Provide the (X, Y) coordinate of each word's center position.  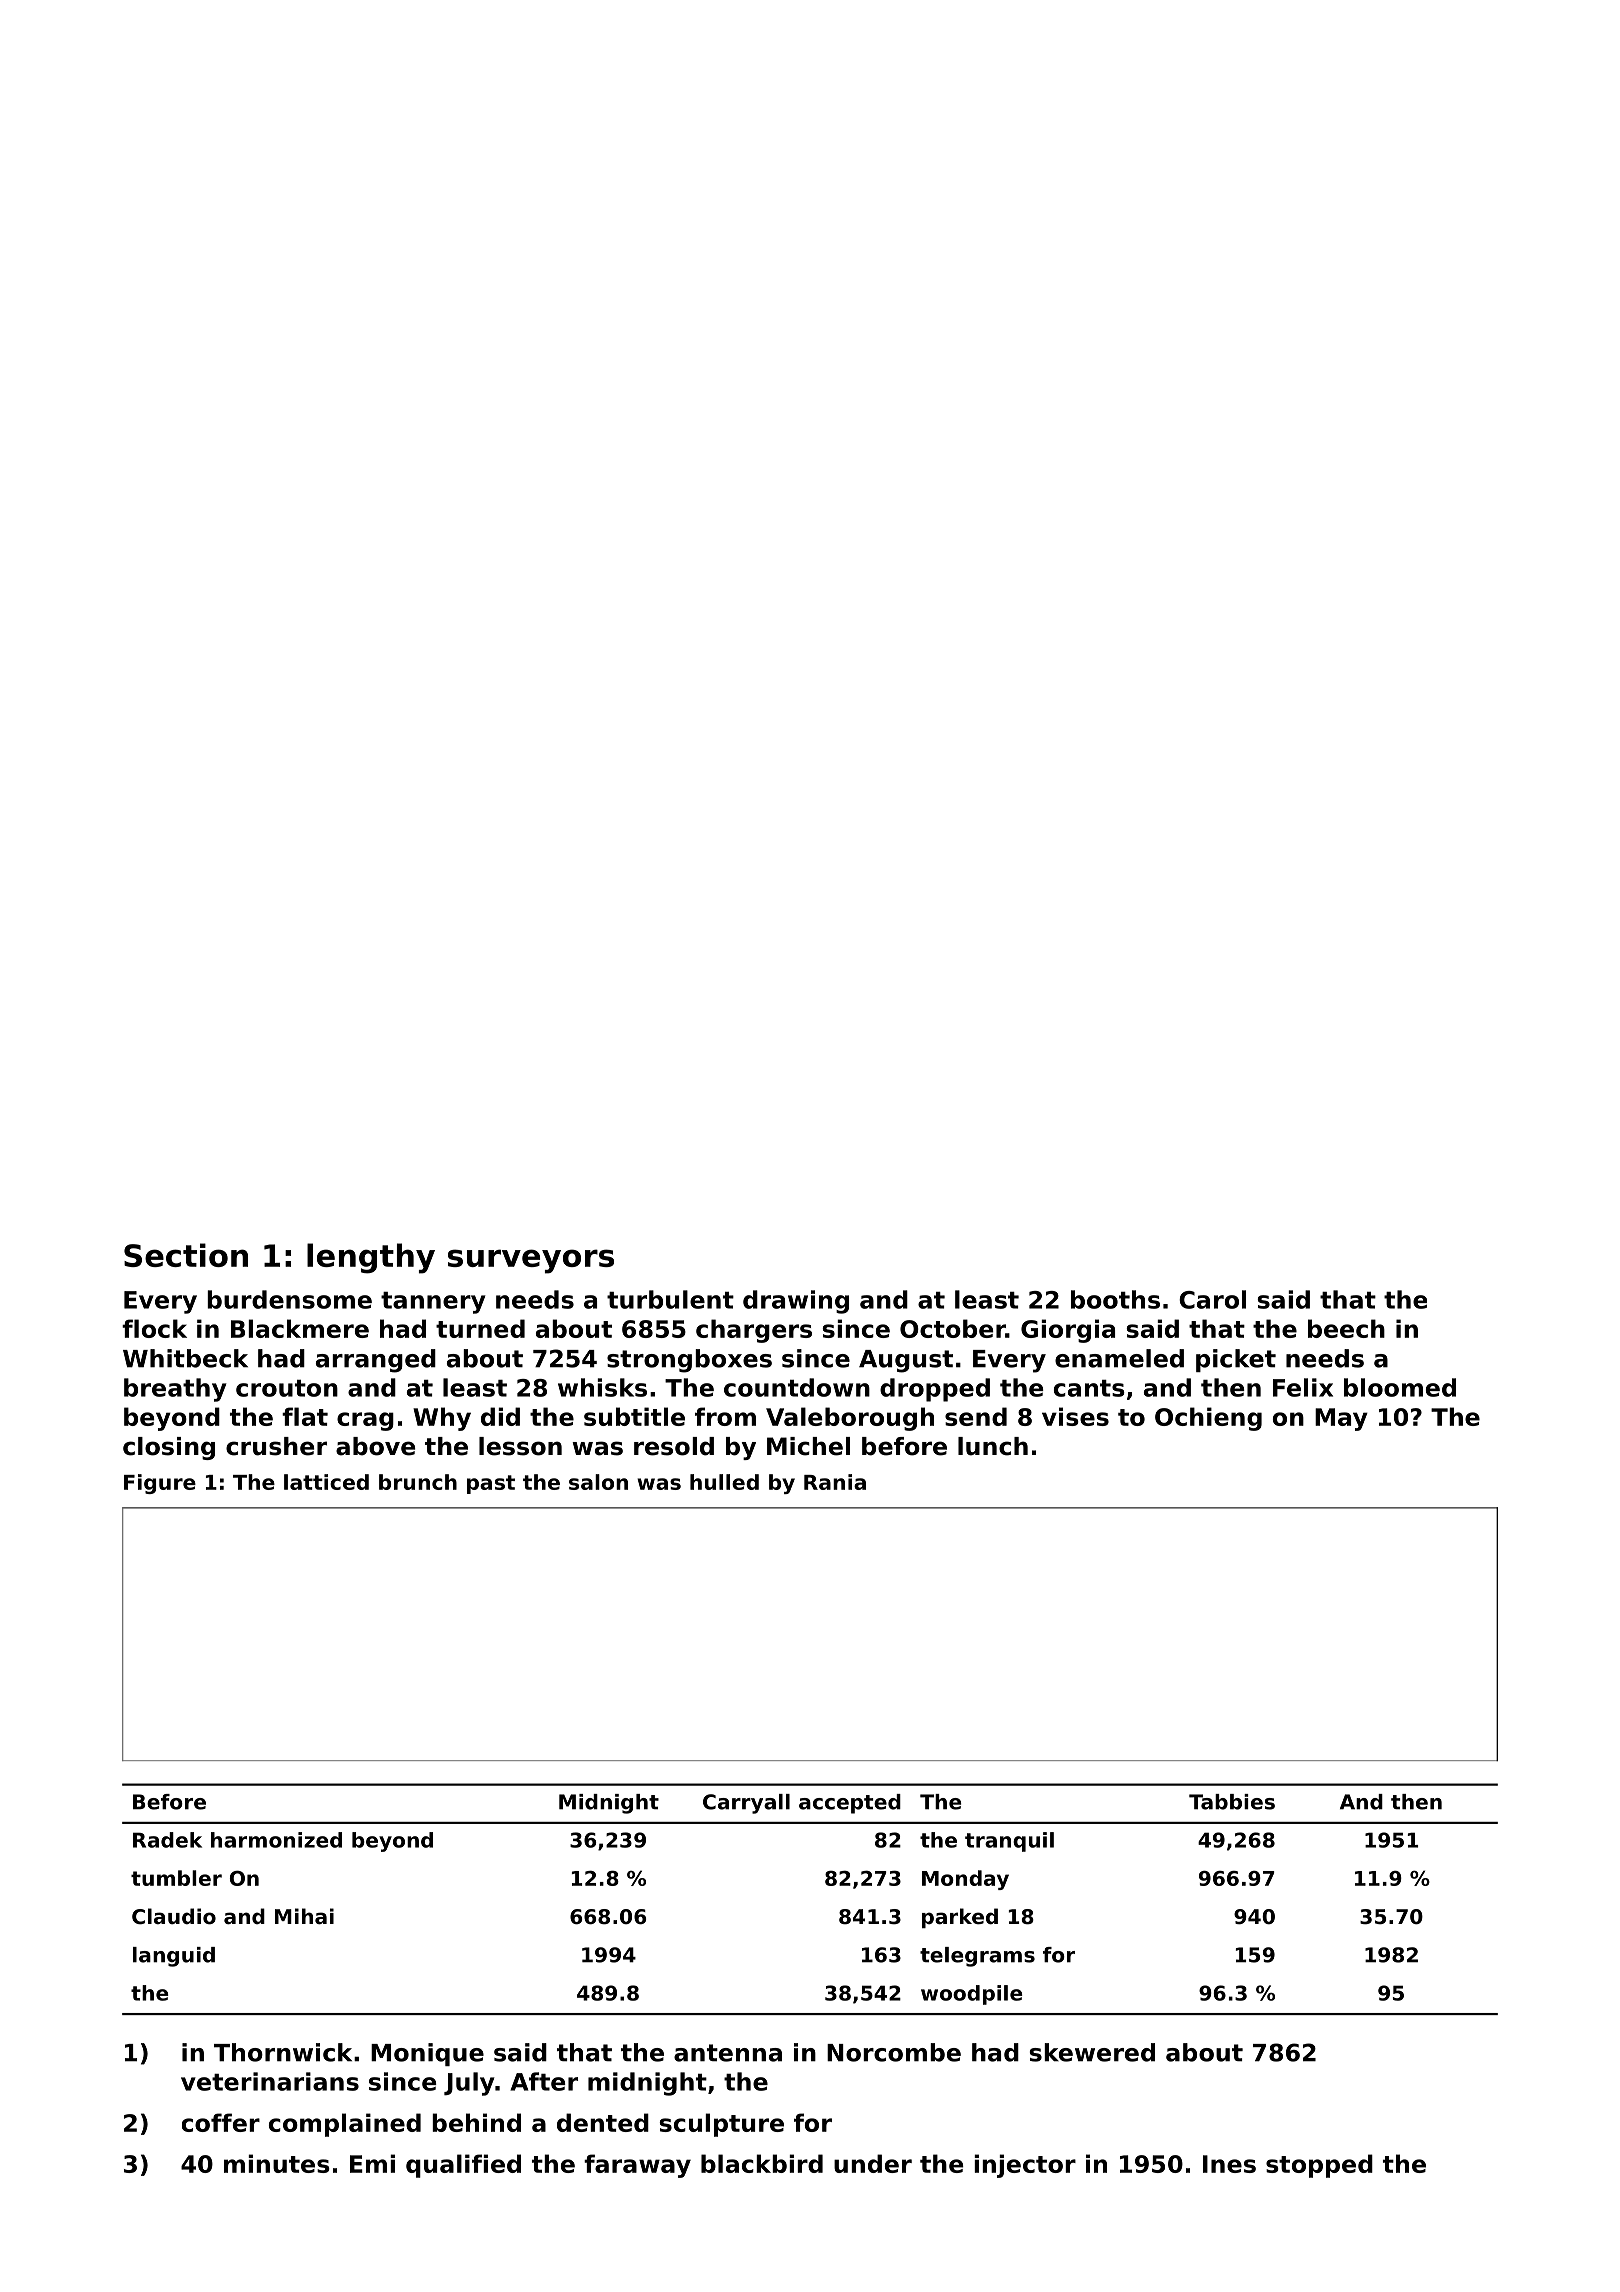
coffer (221, 2122)
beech (1346, 1328)
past (491, 1484)
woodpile (971, 1995)
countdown (797, 1387)
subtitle (634, 1416)
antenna (728, 2053)
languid (174, 1957)
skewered (1092, 2052)
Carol (1212, 1299)
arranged (376, 1361)
